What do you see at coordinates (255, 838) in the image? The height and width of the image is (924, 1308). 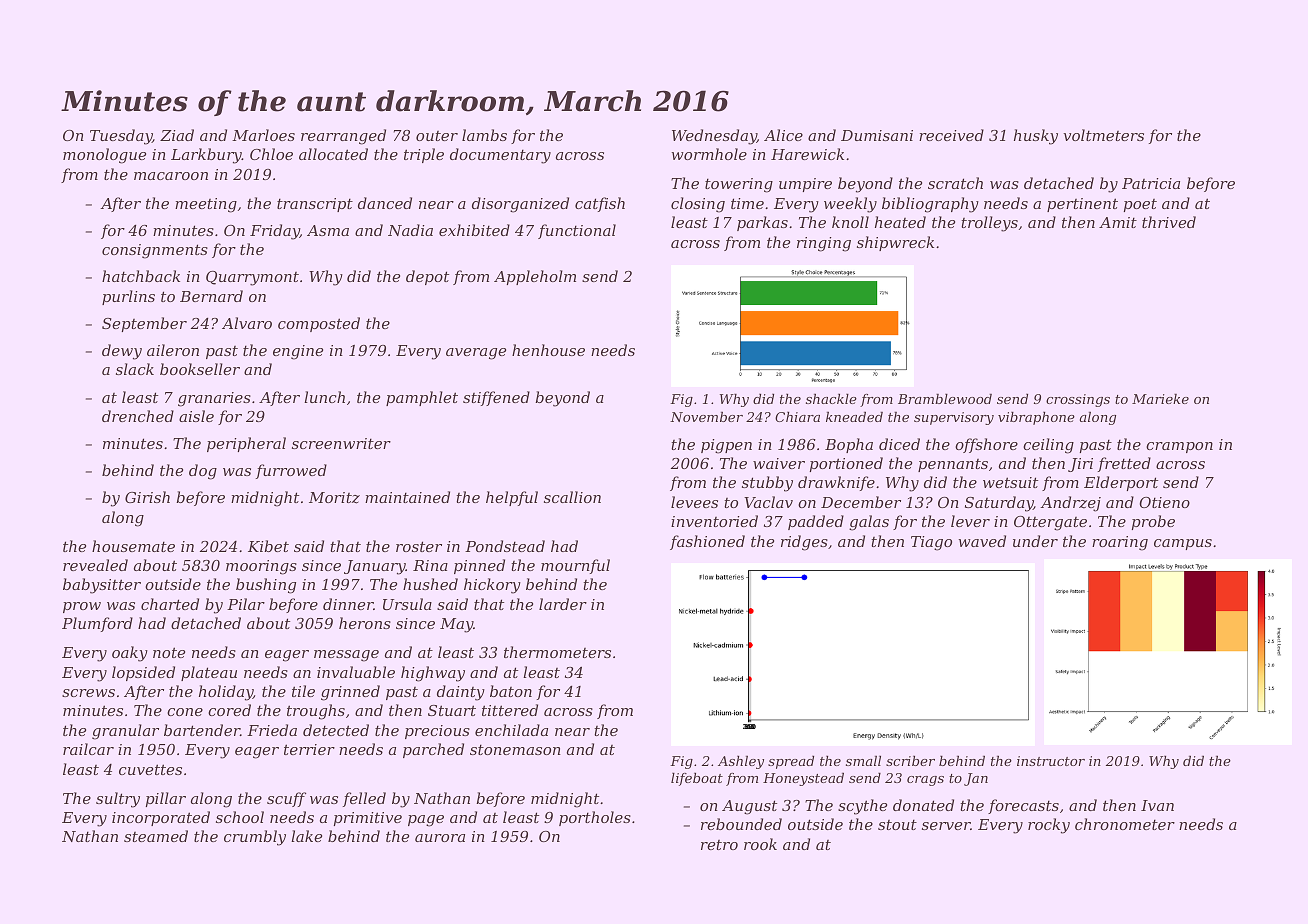 I see `crumbly` at bounding box center [255, 838].
